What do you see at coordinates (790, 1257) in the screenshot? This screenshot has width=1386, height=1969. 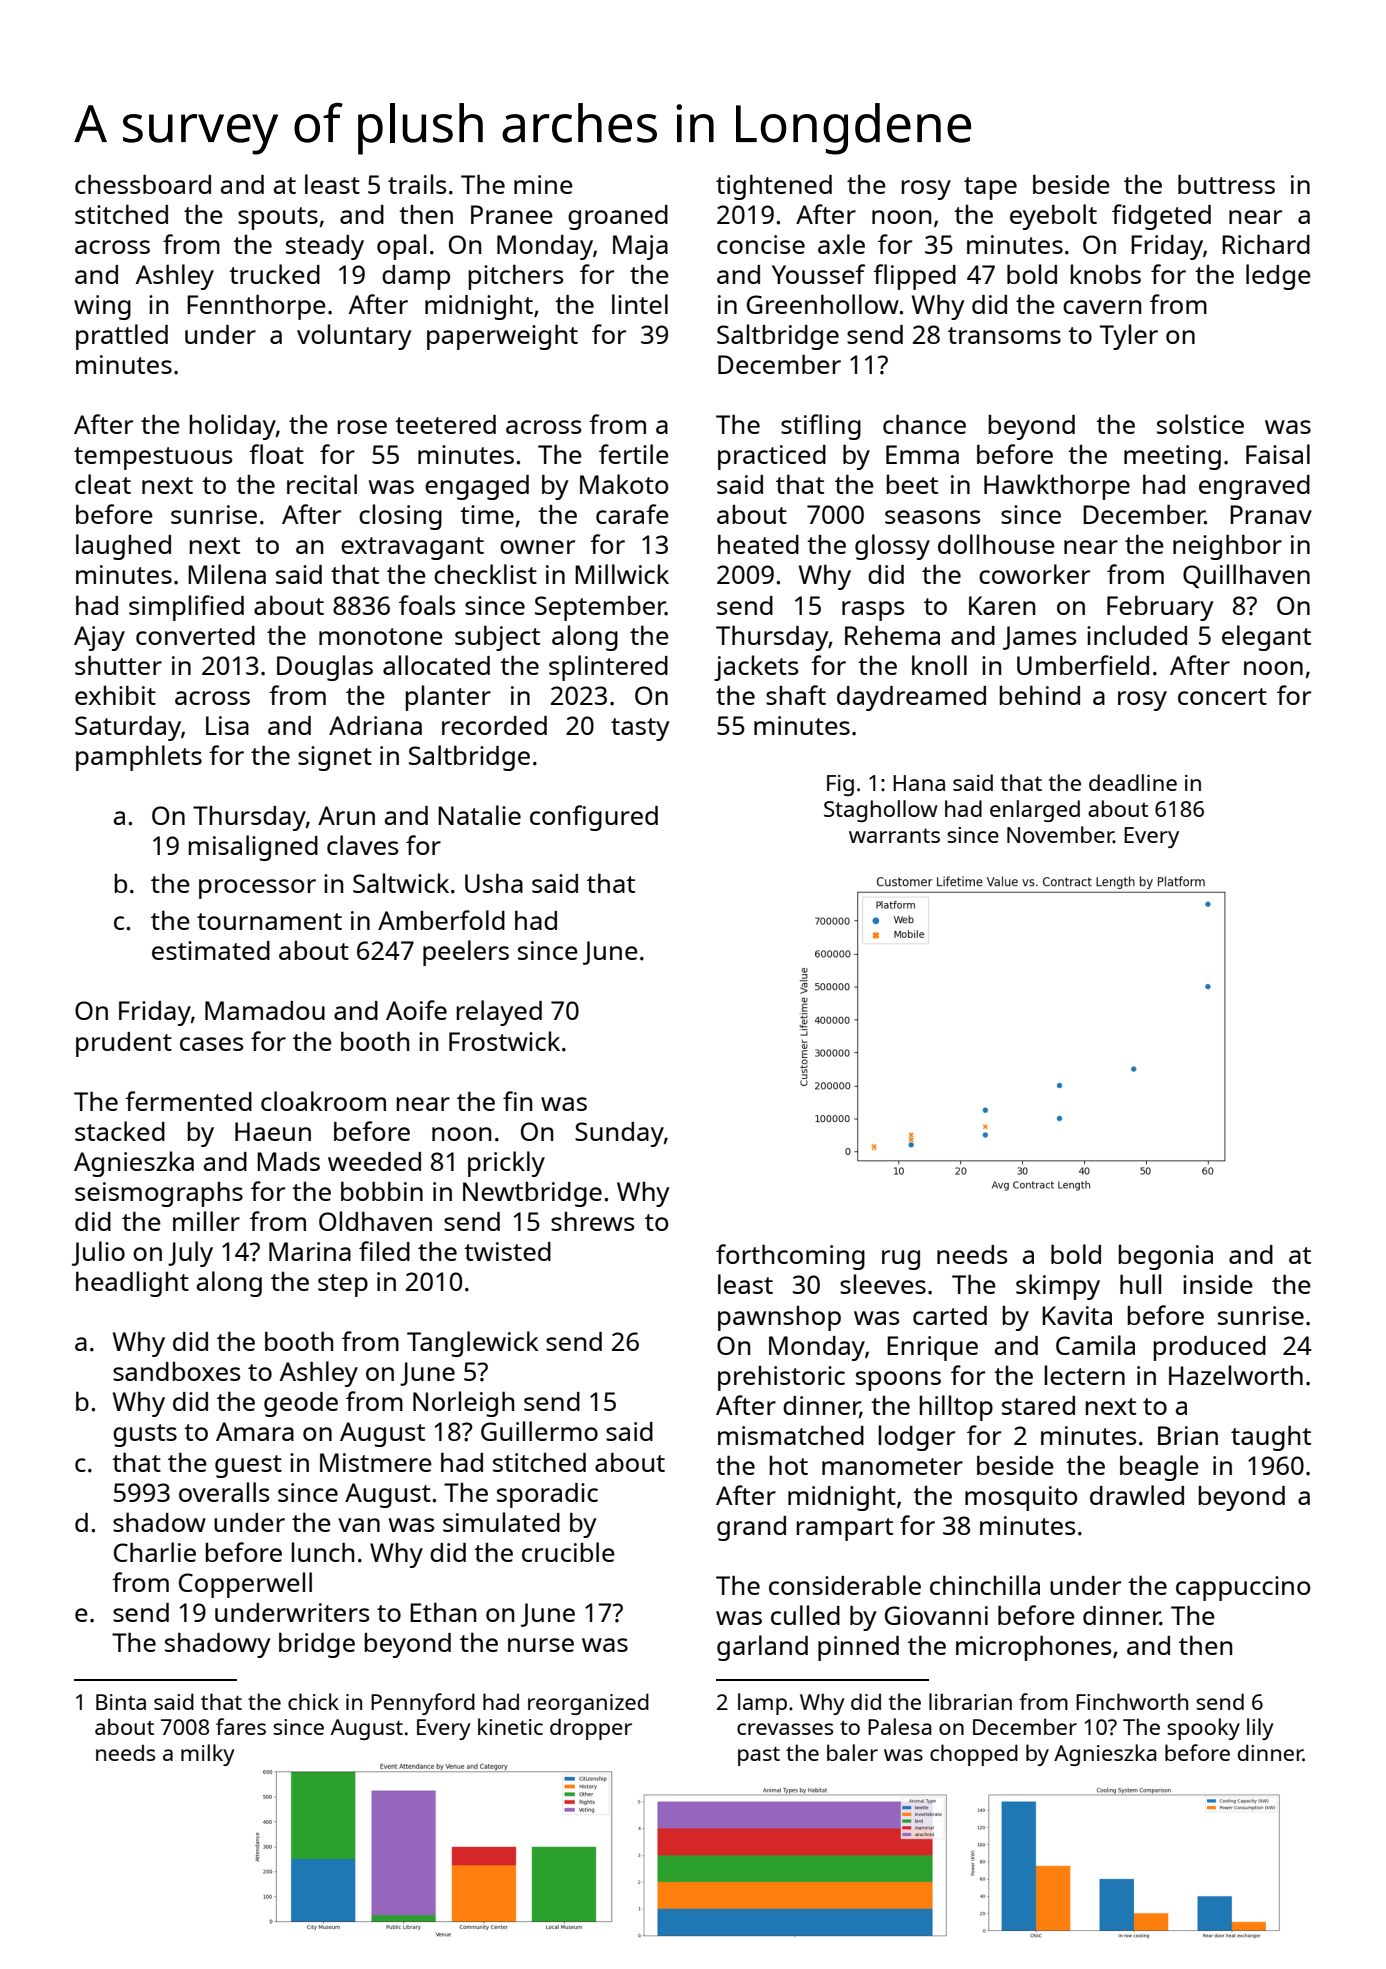 I see `forthcoming` at bounding box center [790, 1257].
